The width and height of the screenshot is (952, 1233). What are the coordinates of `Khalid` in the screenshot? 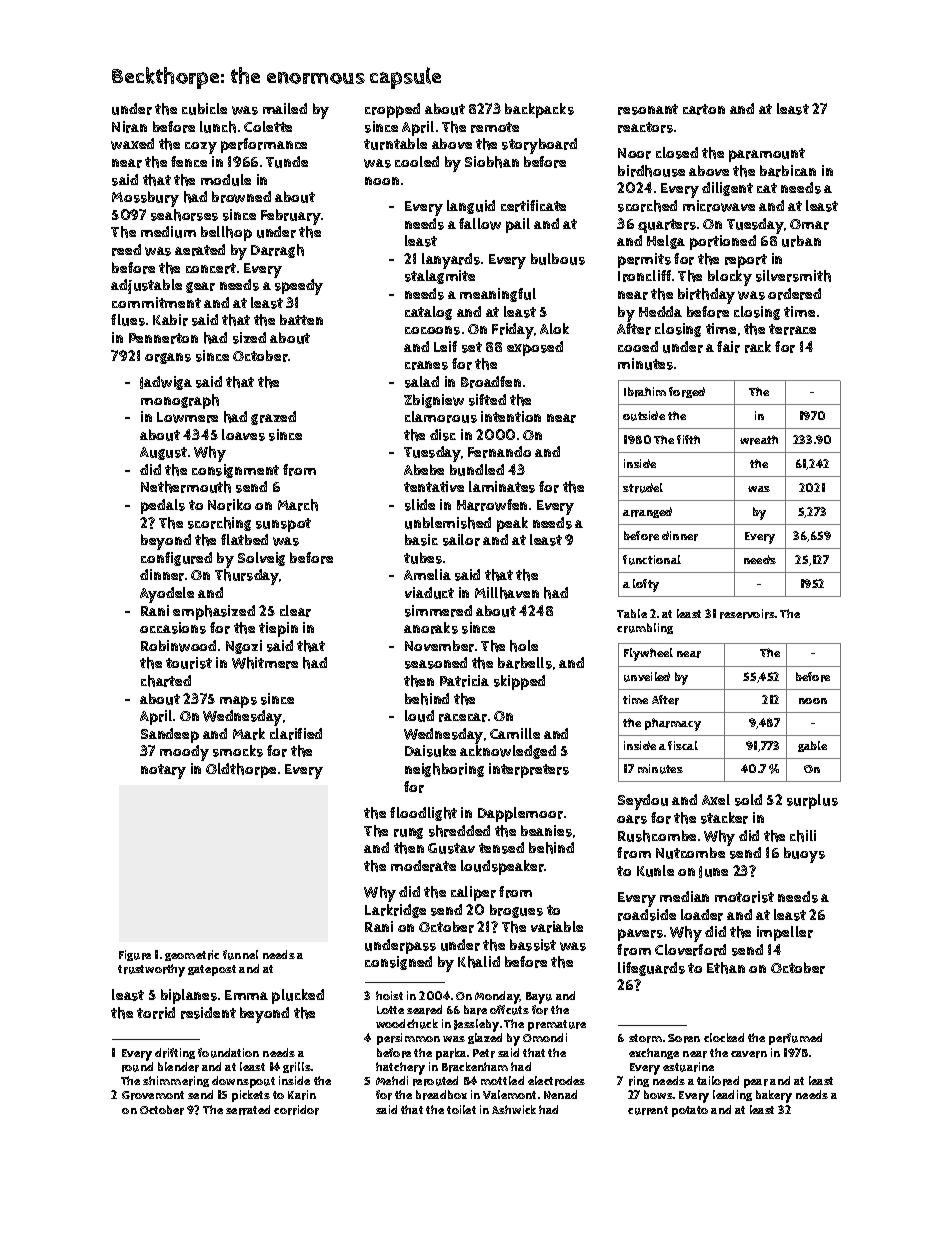 It's located at (479, 962).
